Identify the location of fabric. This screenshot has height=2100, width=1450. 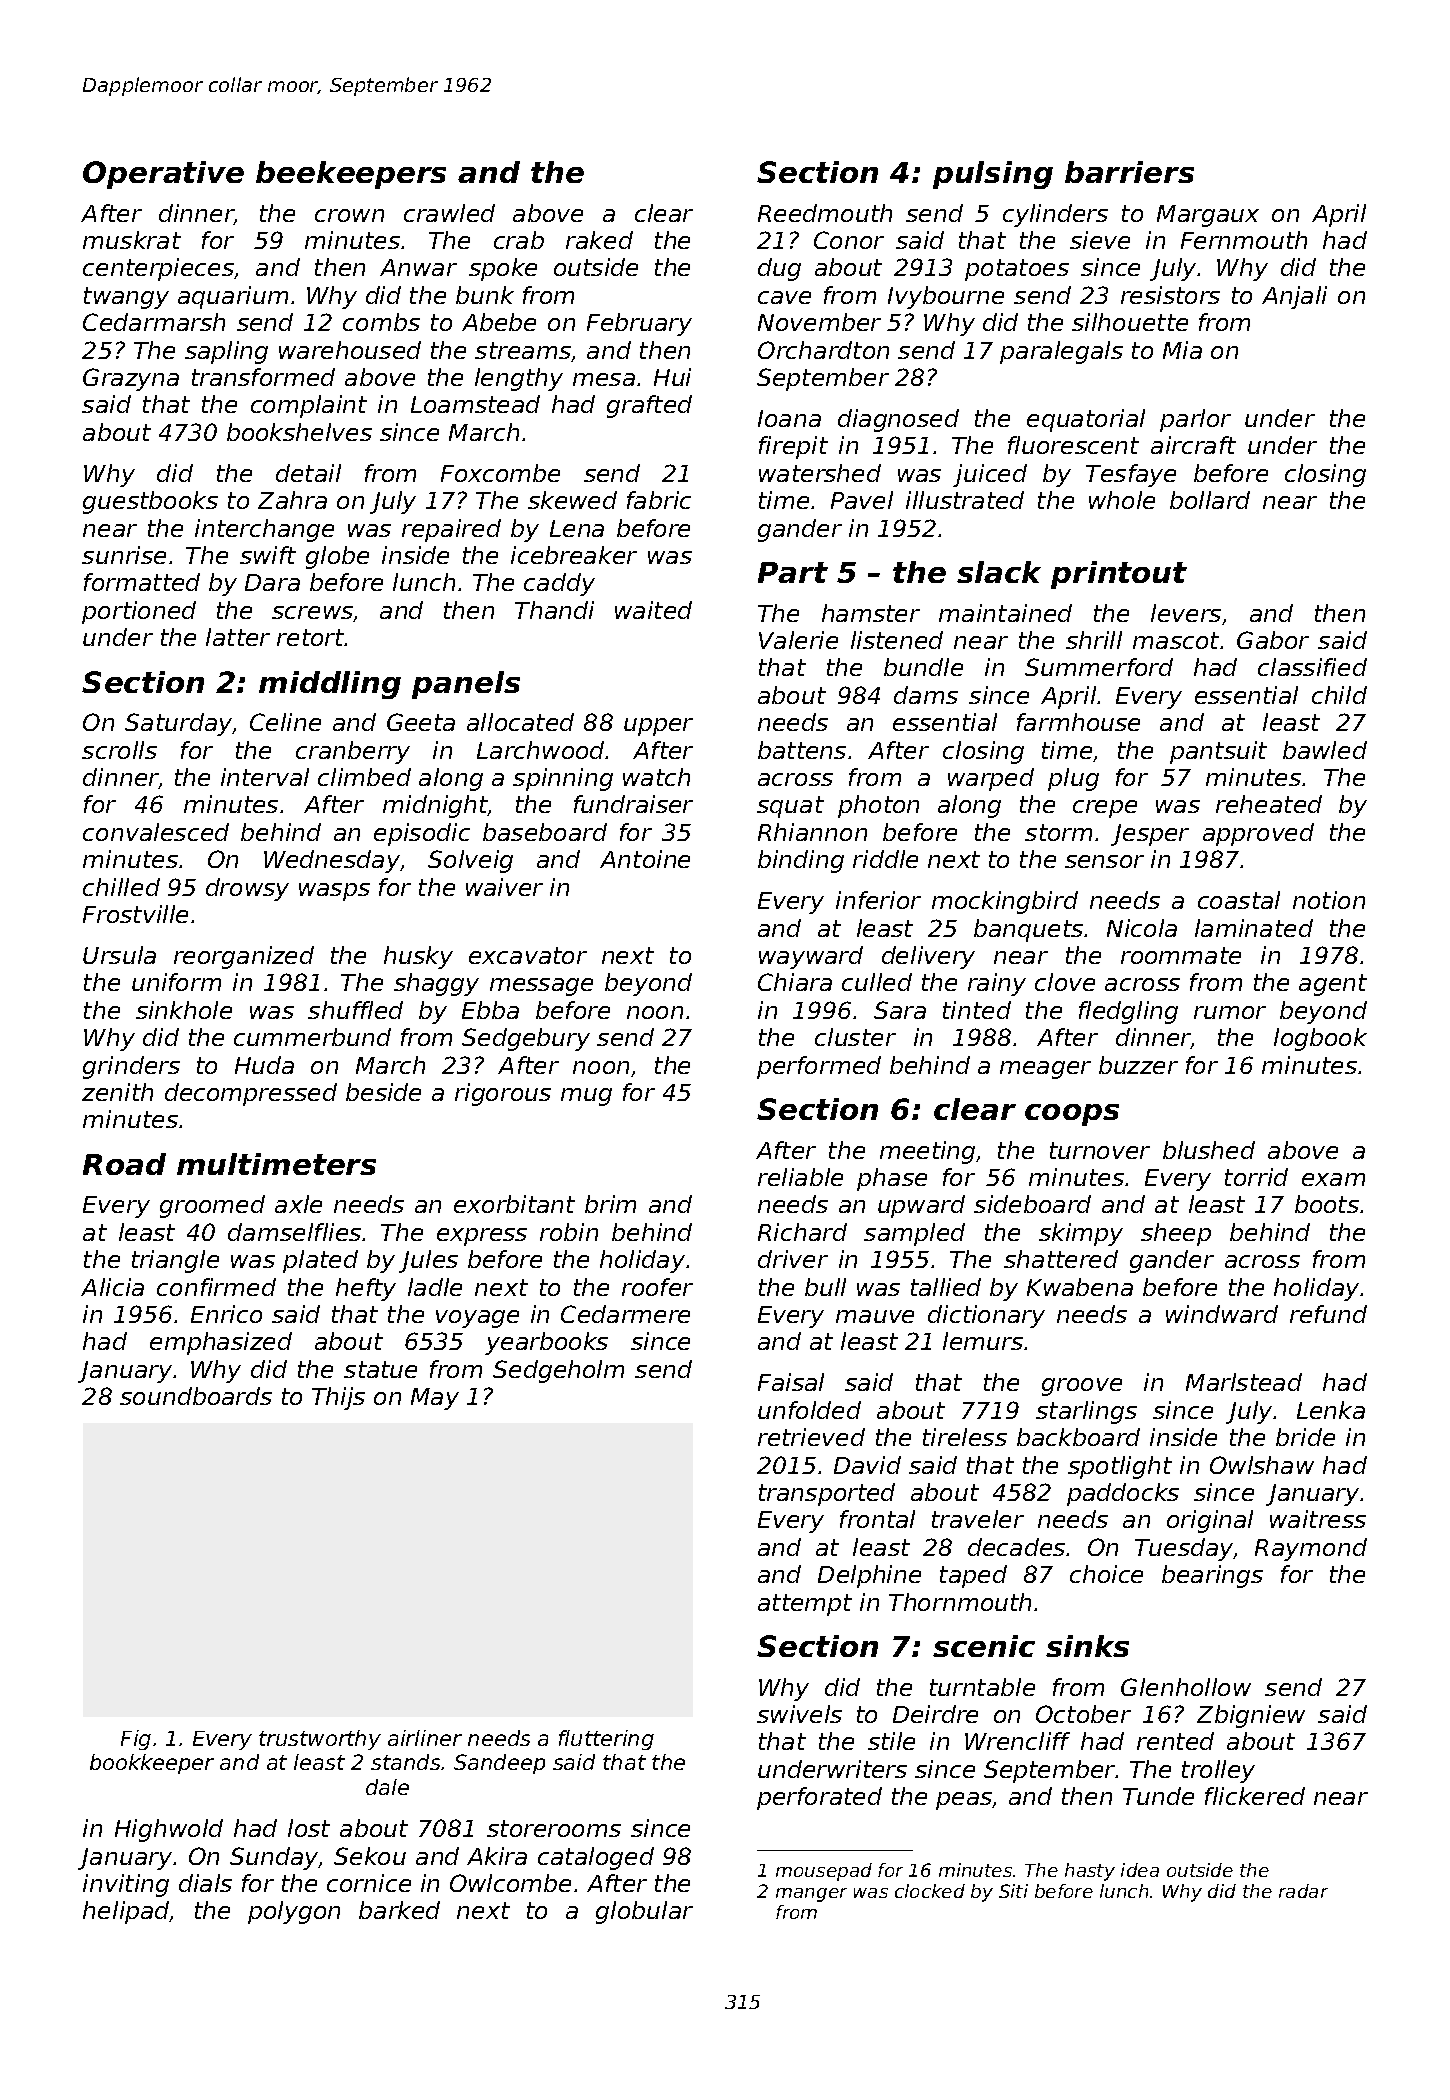
(659, 500).
